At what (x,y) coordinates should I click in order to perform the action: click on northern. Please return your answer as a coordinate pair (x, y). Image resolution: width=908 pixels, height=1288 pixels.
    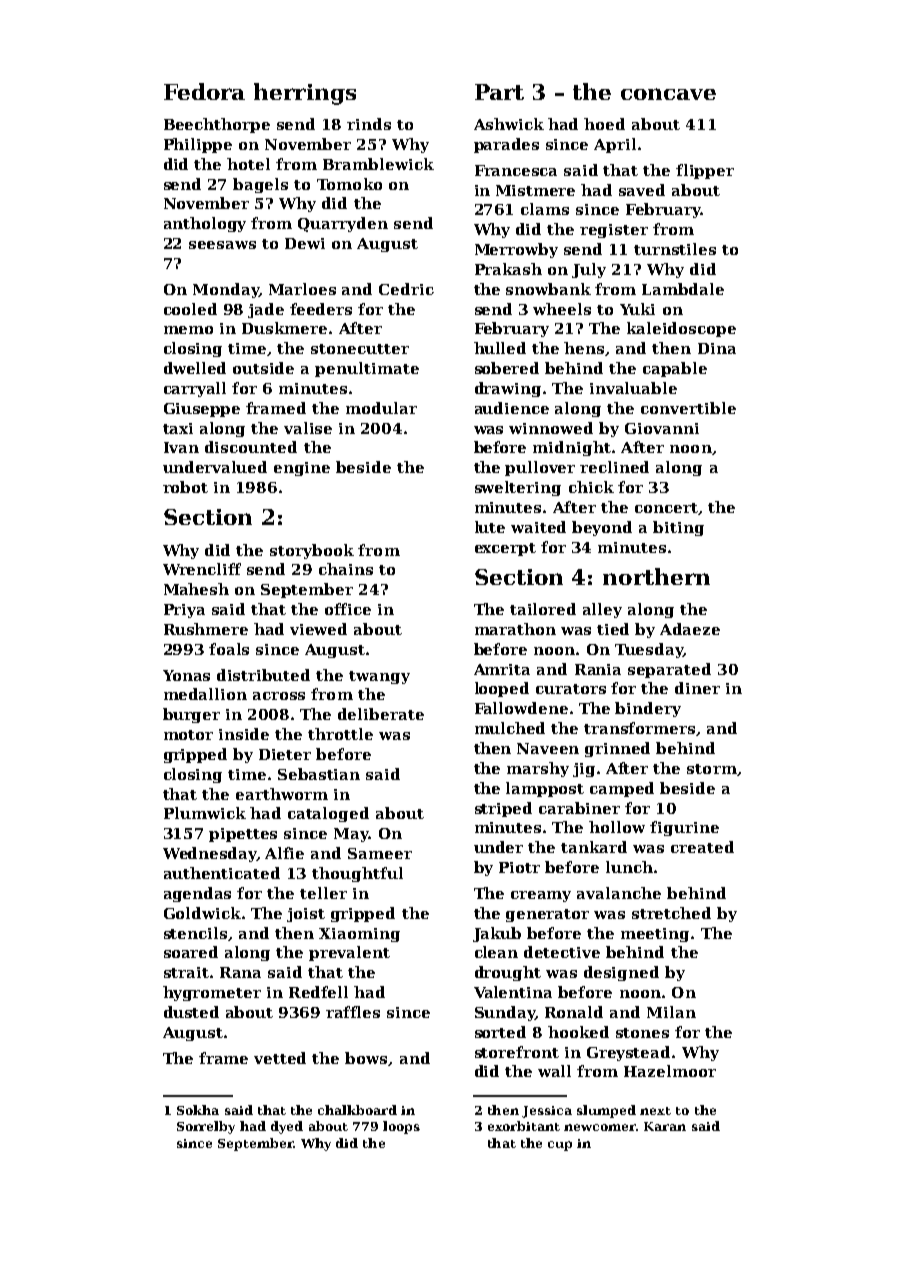
    Looking at the image, I should click on (656, 576).
